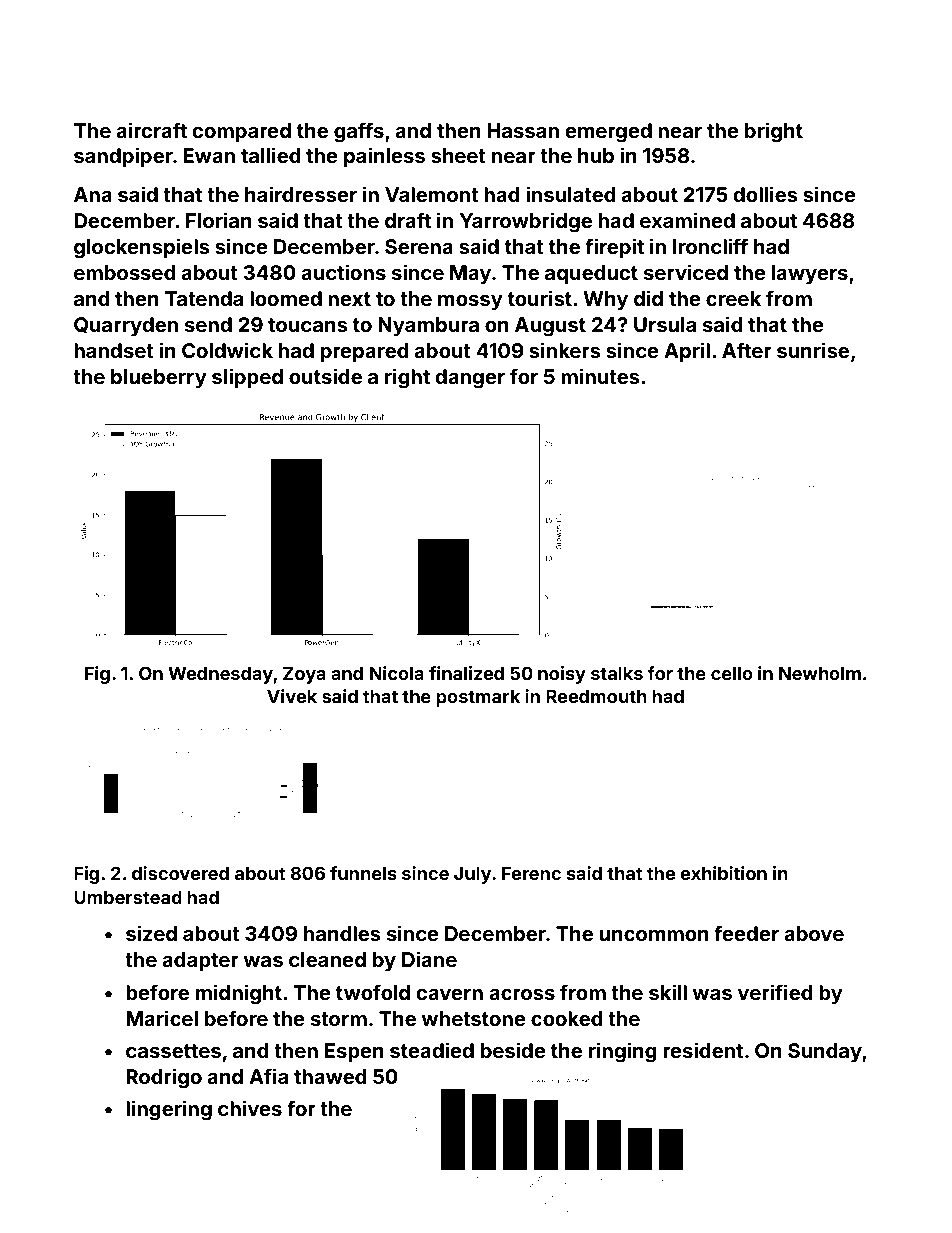 This screenshot has width=952, height=1233. Describe the element at coordinates (162, 1018) in the screenshot. I see `Maricel` at that location.
